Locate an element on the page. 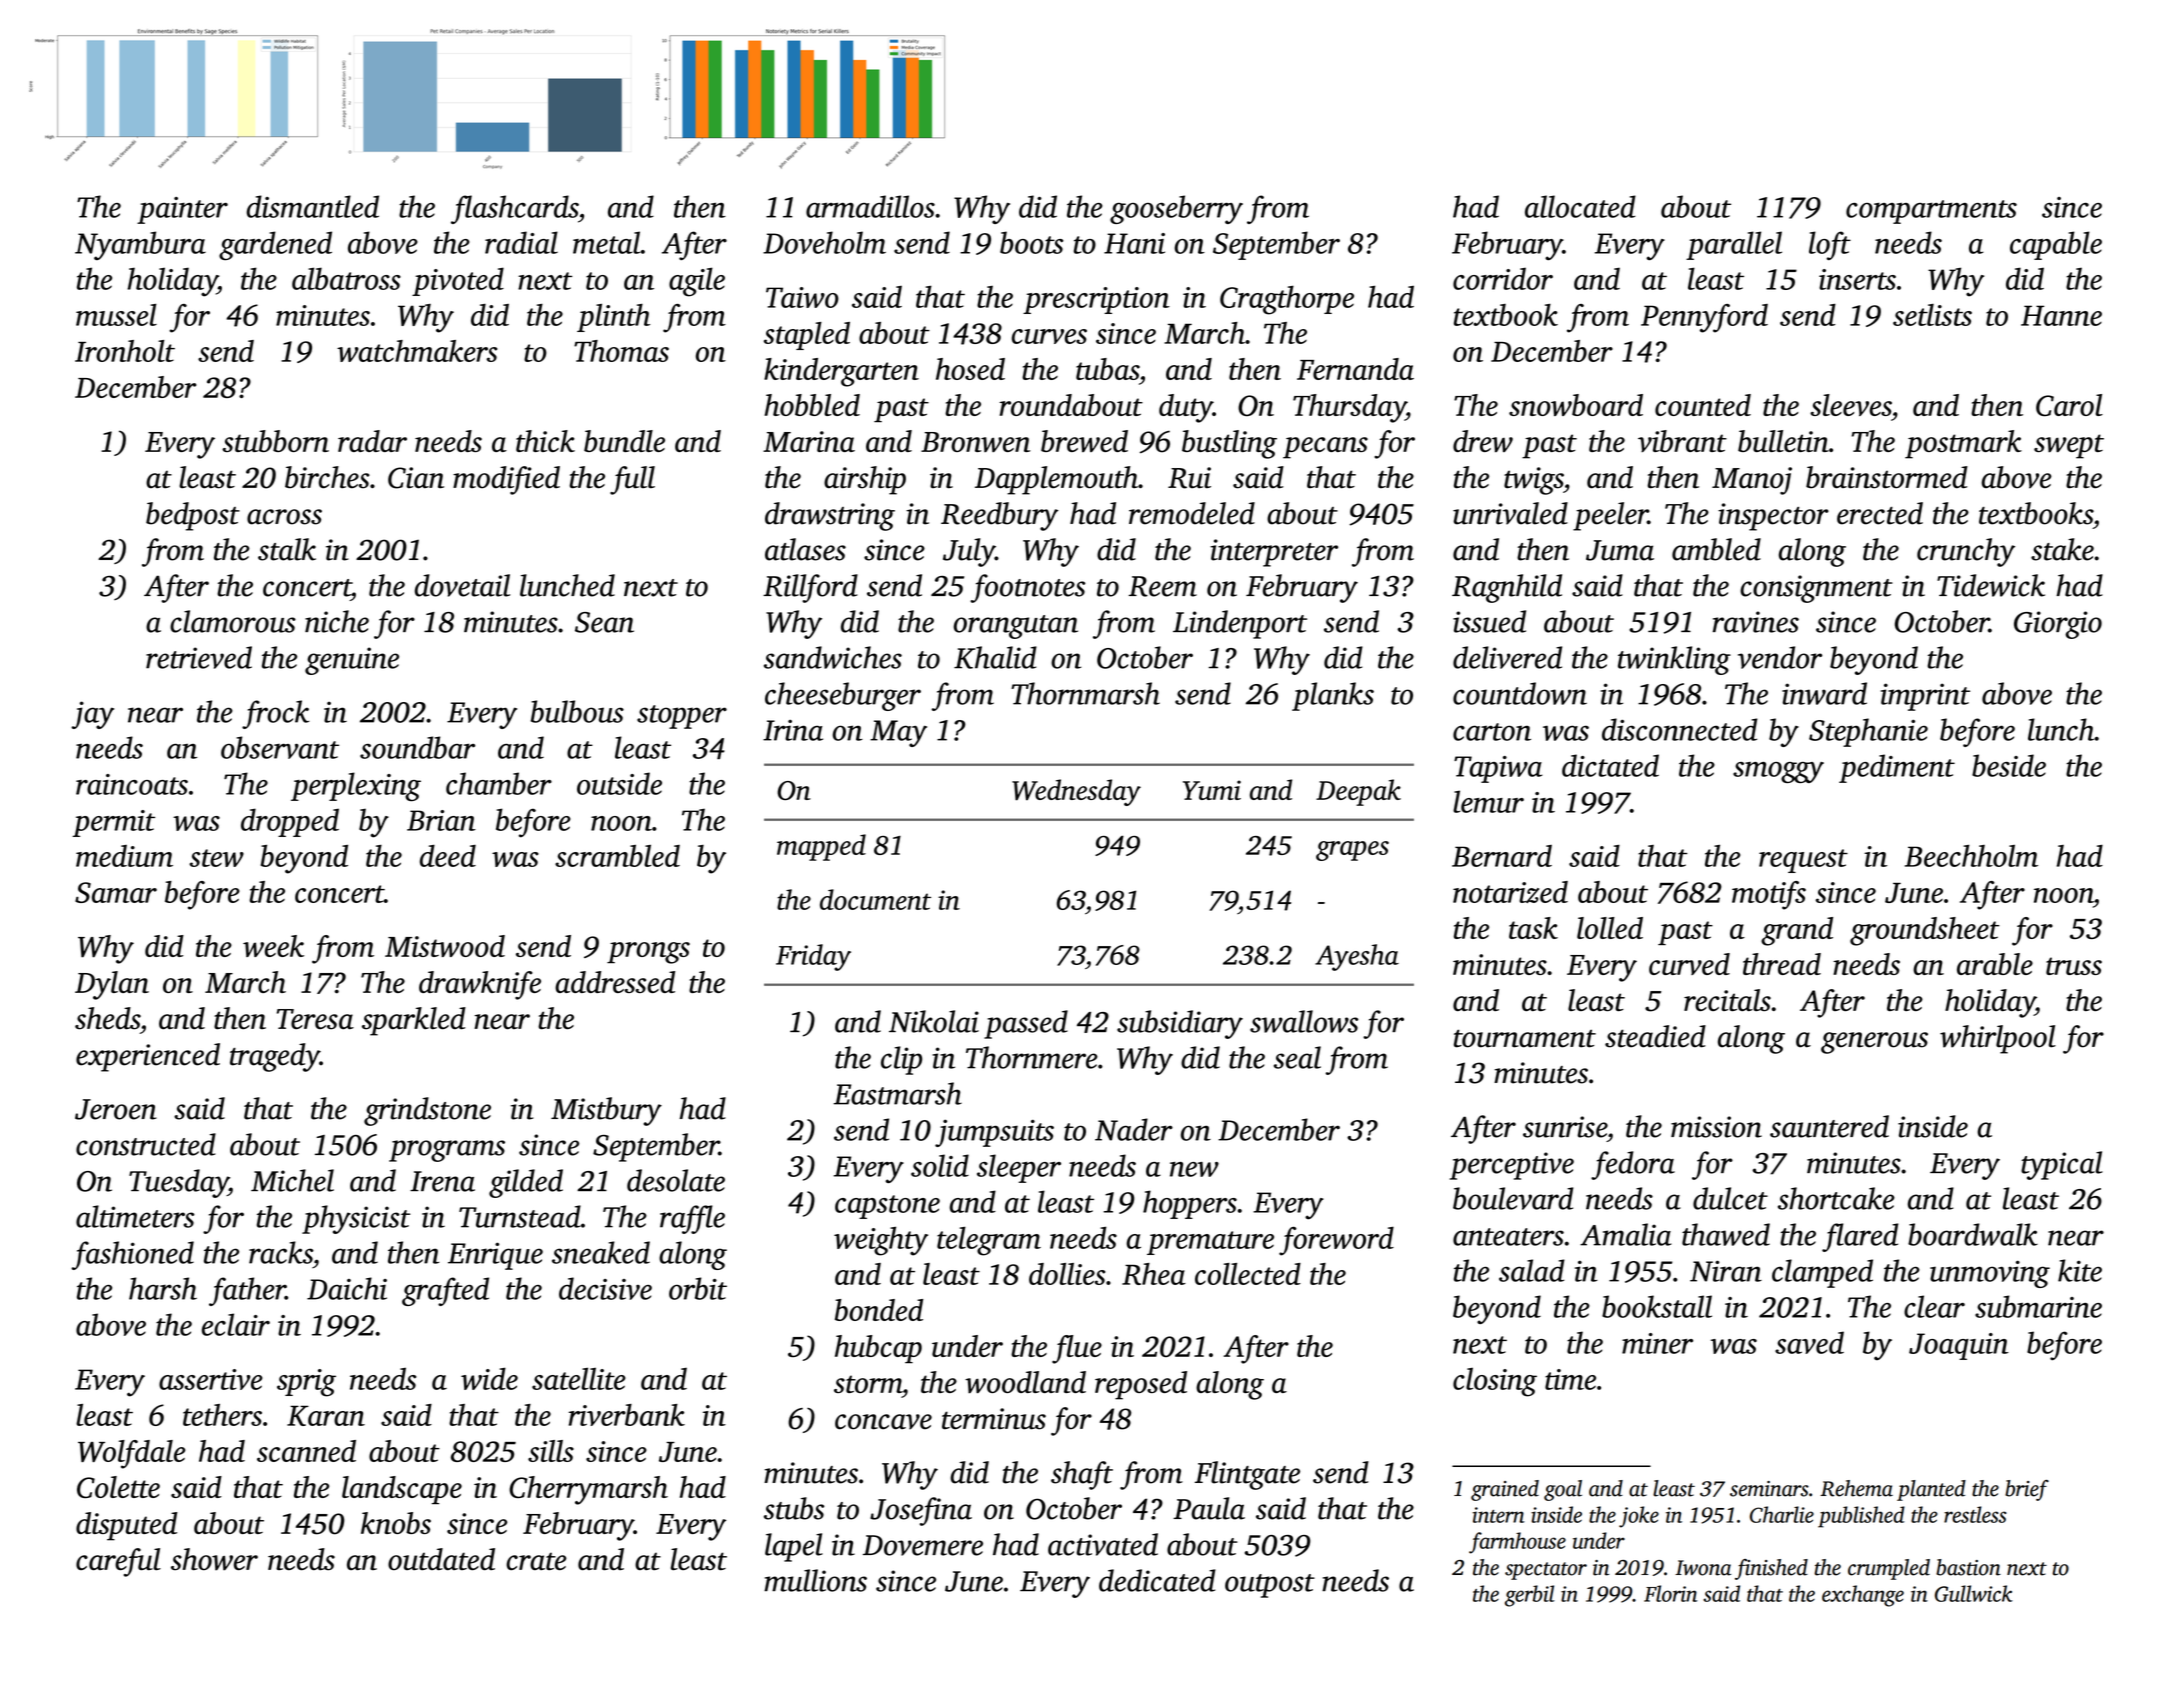 The width and height of the page is (2178, 1683). deed is located at coordinates (448, 856).
